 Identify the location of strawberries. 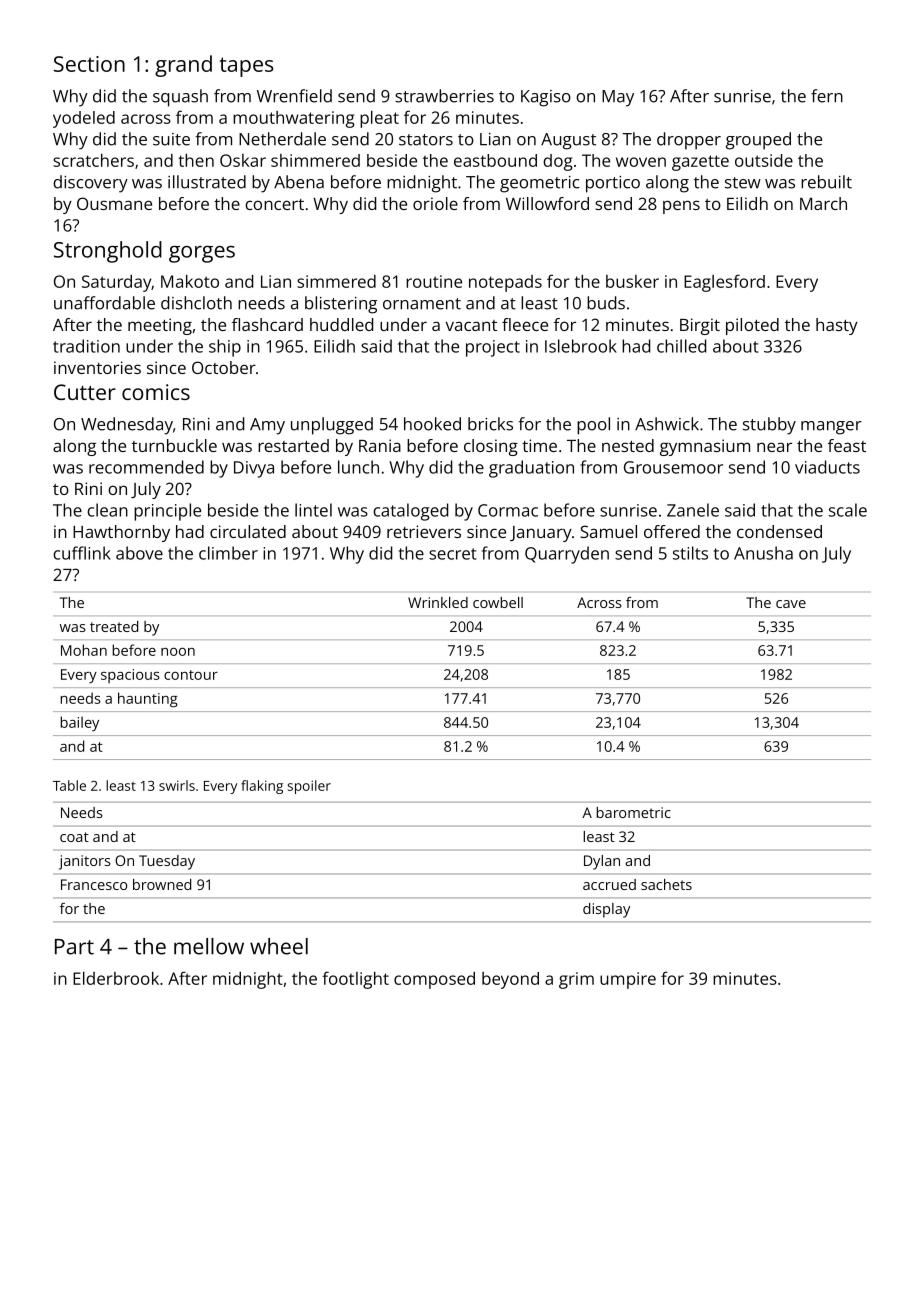
(444, 96).
